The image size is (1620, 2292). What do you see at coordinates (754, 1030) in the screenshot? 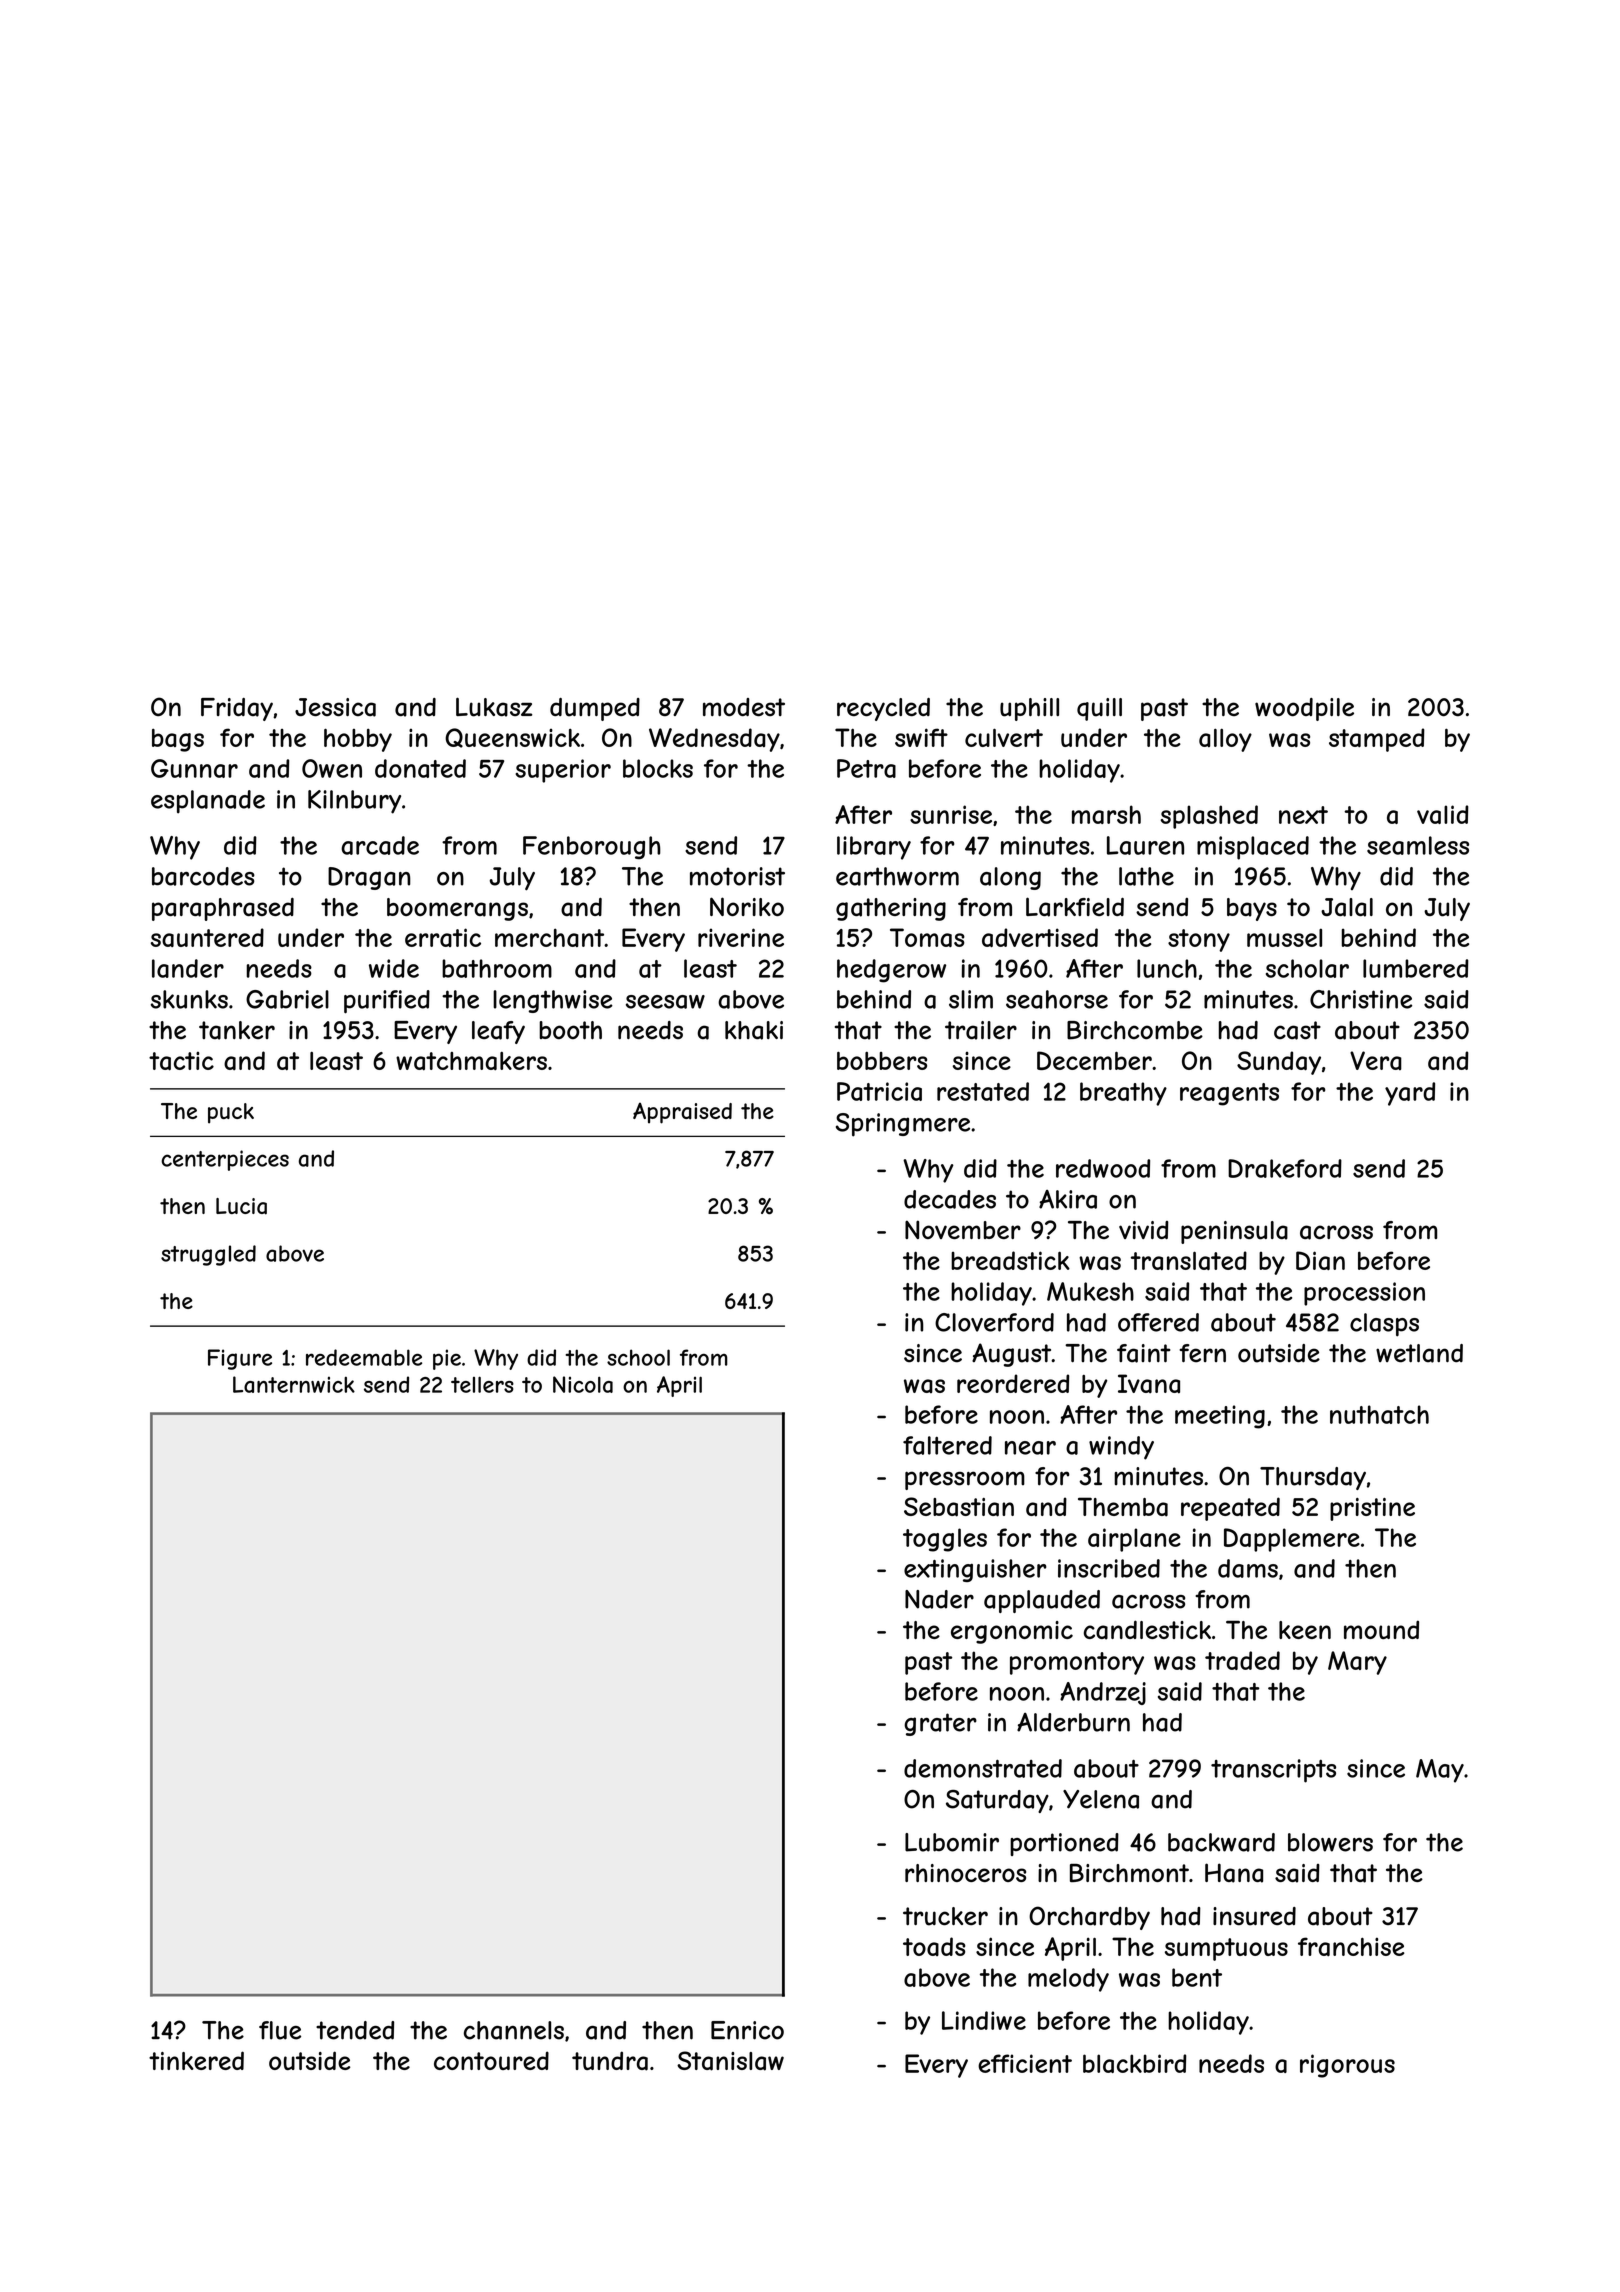
I see `khaki` at bounding box center [754, 1030].
